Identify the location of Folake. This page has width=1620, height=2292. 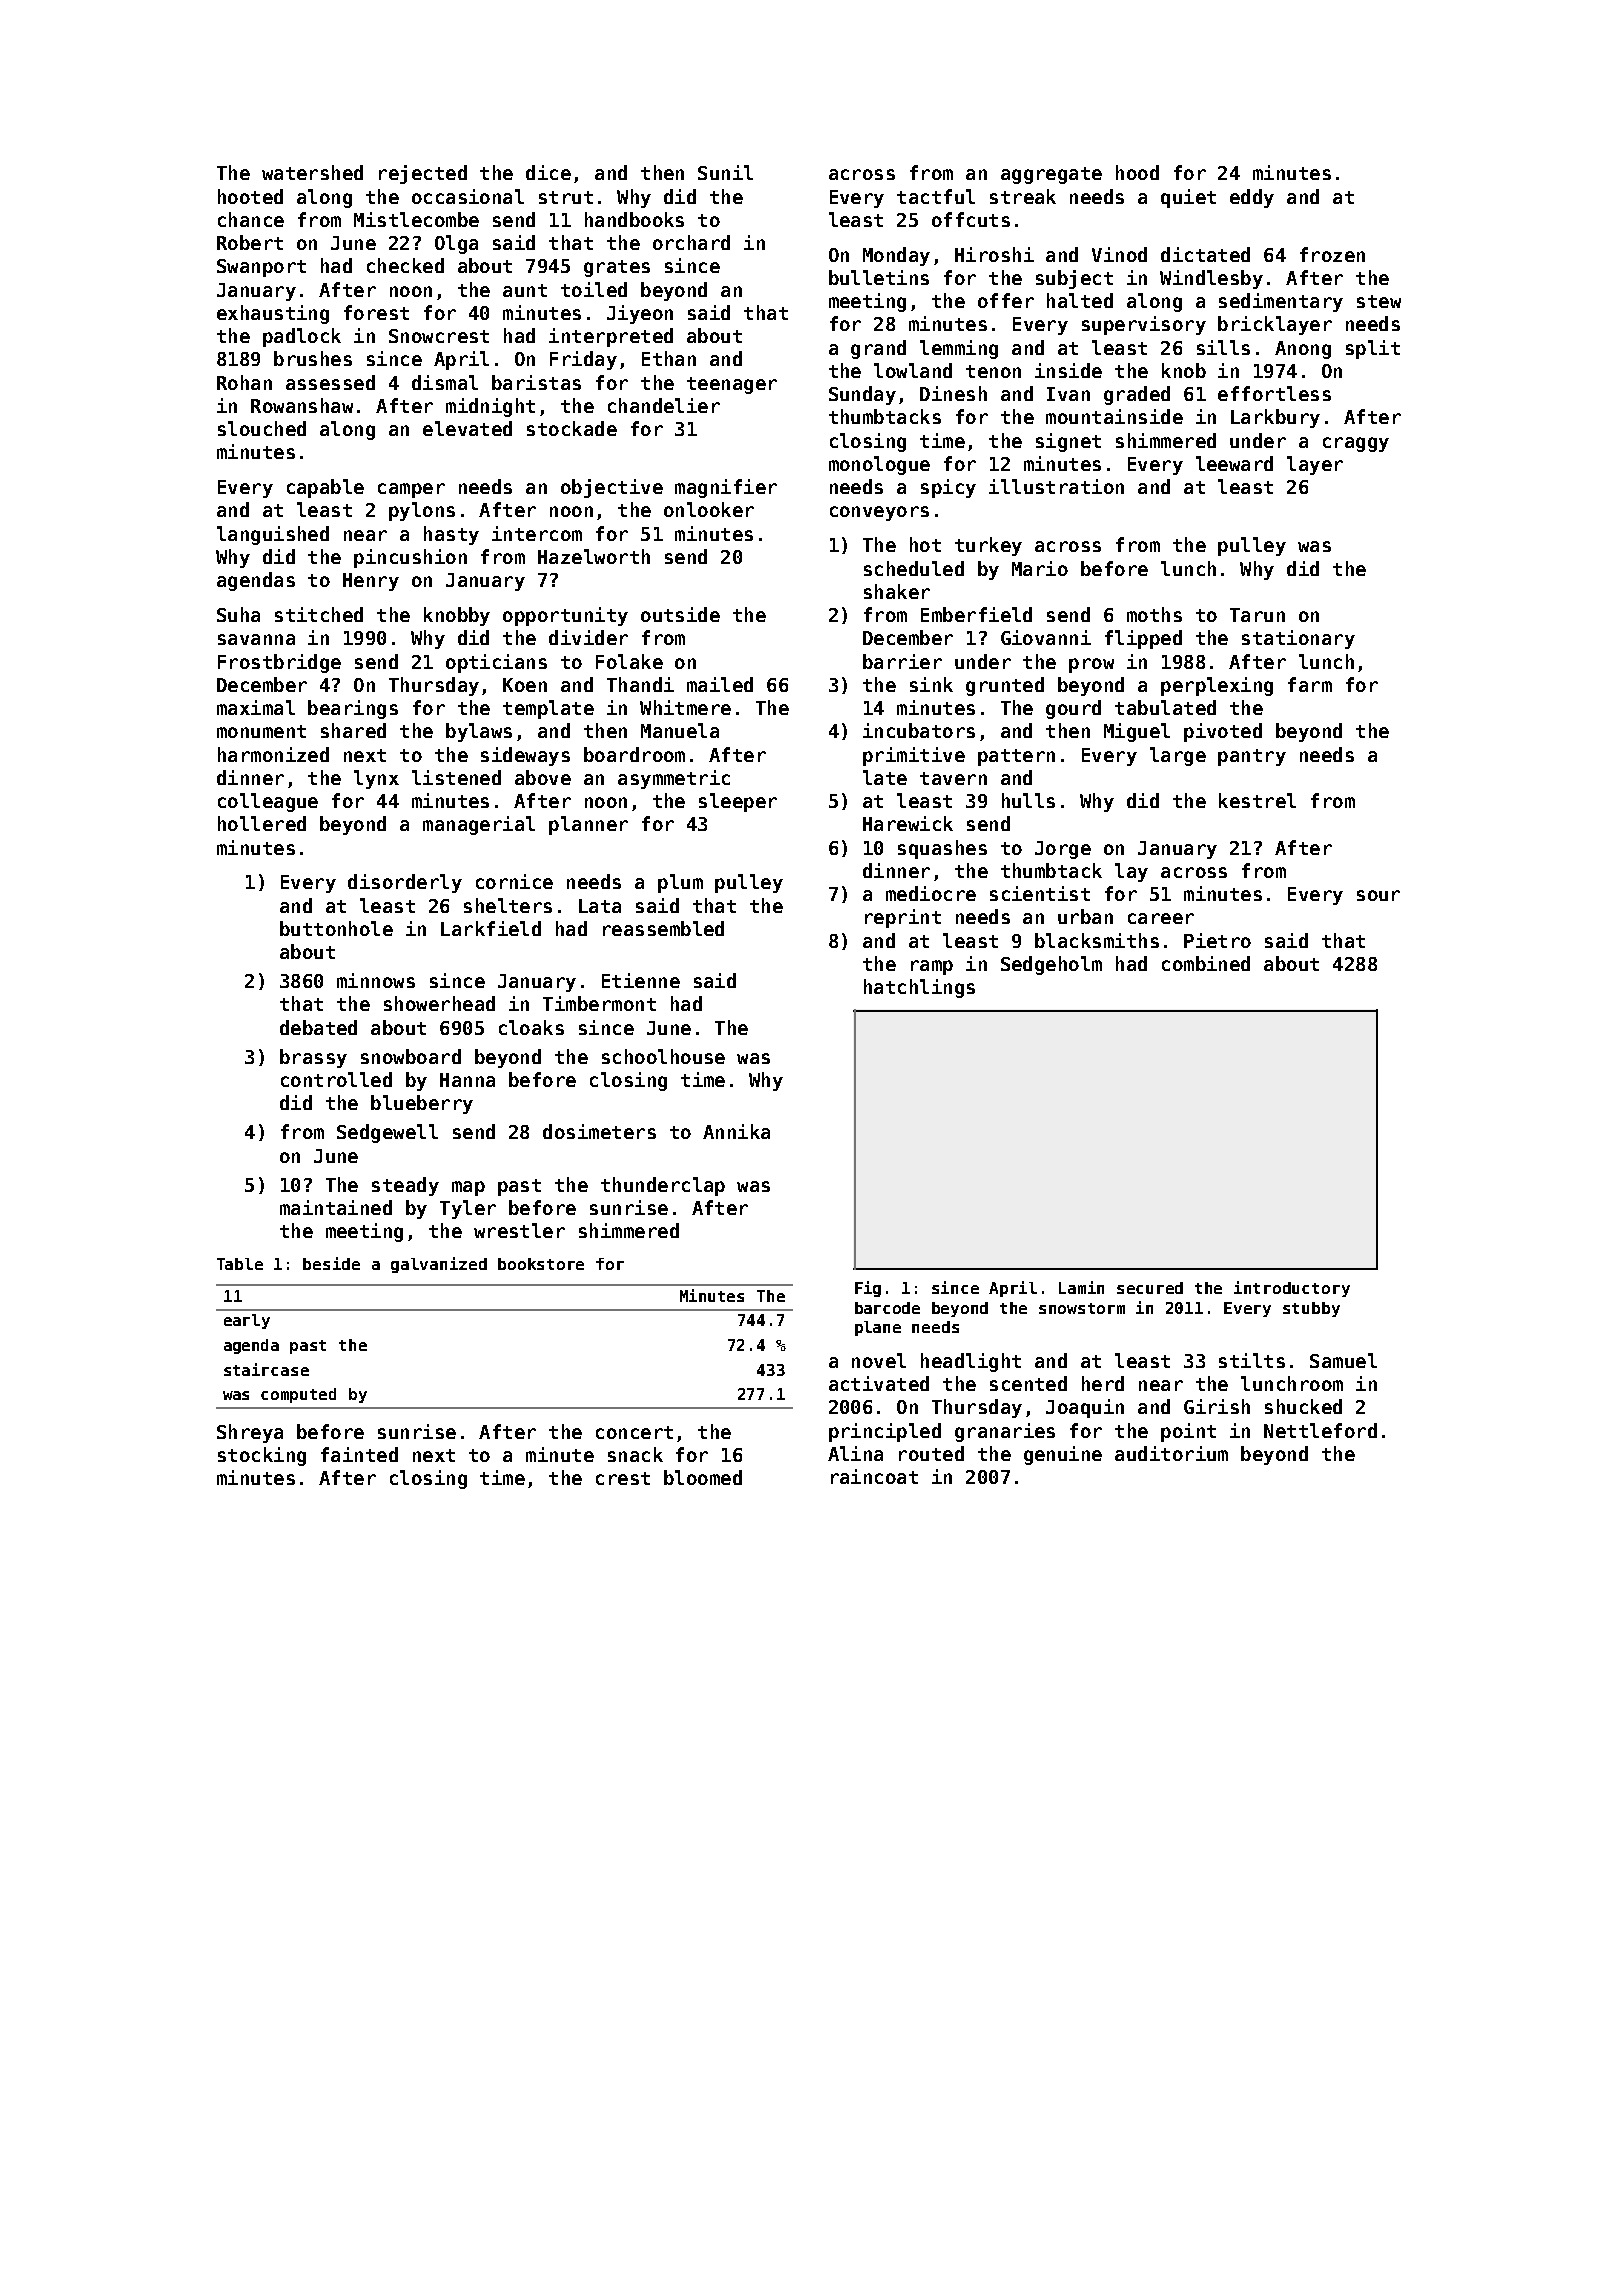
(629, 661).
